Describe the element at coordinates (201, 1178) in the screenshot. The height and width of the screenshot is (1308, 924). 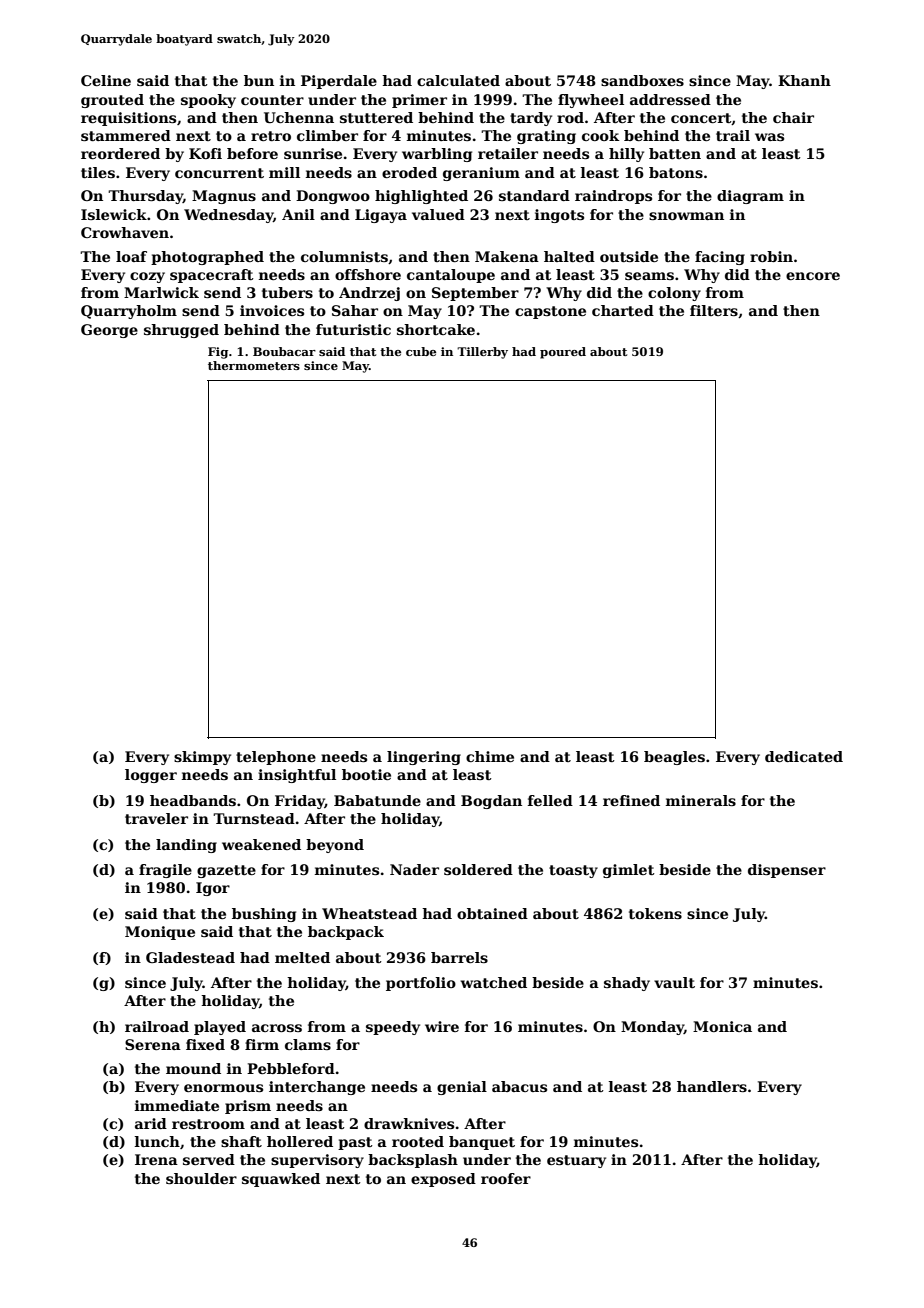
I see `shoulder` at that location.
